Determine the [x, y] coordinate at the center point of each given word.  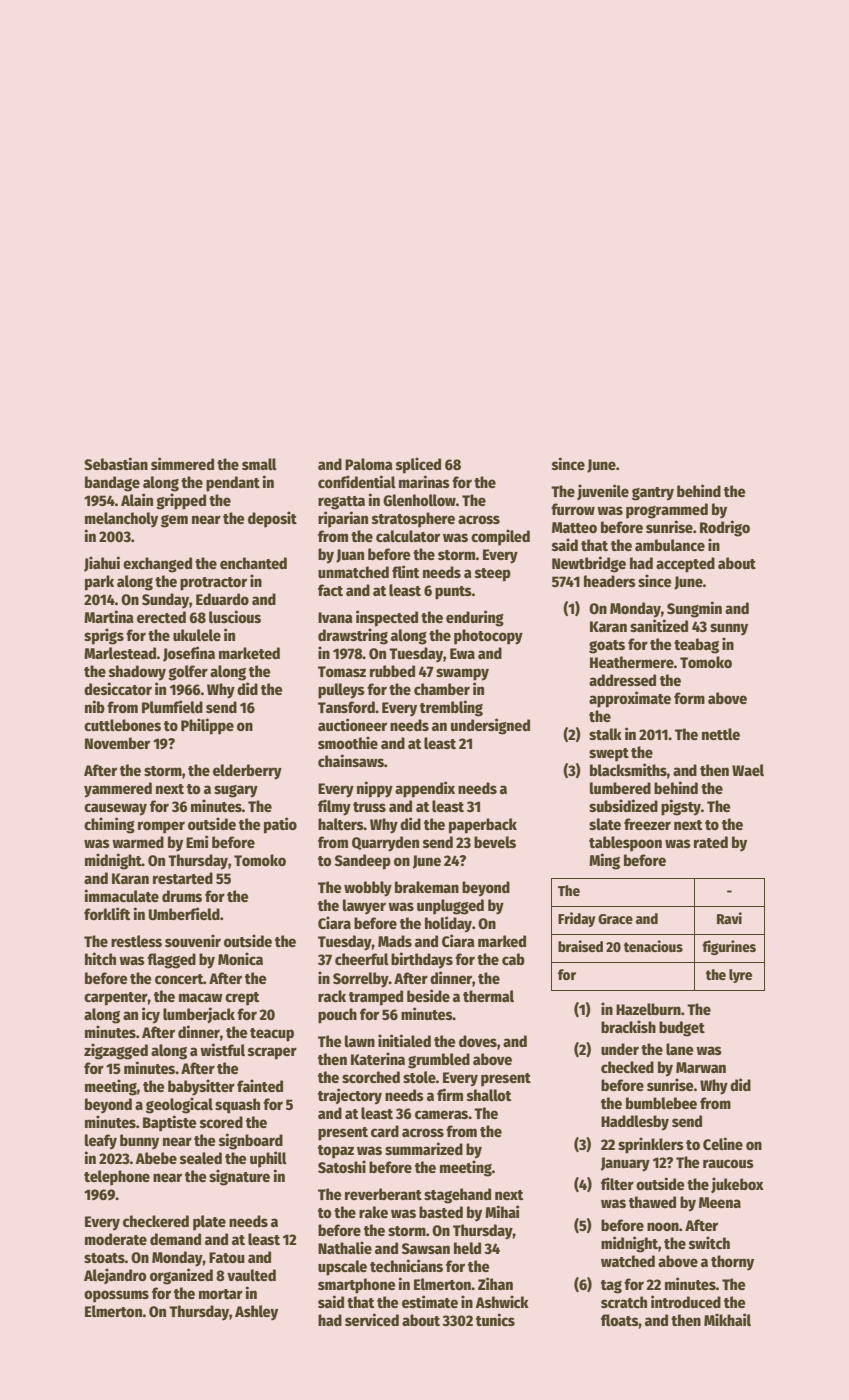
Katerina [378, 1058]
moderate [116, 1239]
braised [580, 946]
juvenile [603, 492]
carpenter [116, 999]
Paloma [369, 464]
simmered [182, 463]
